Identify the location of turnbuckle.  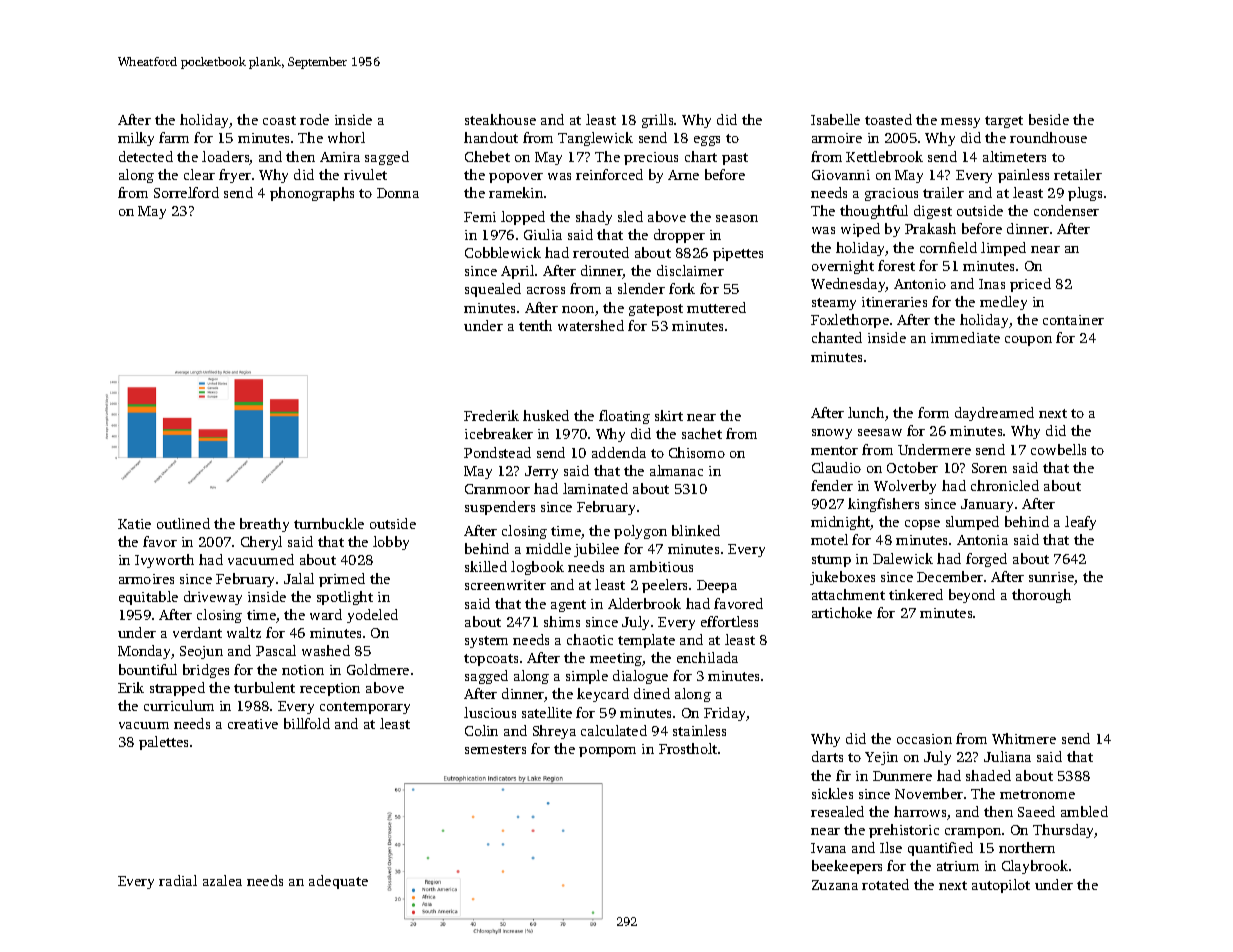
(329, 523).
